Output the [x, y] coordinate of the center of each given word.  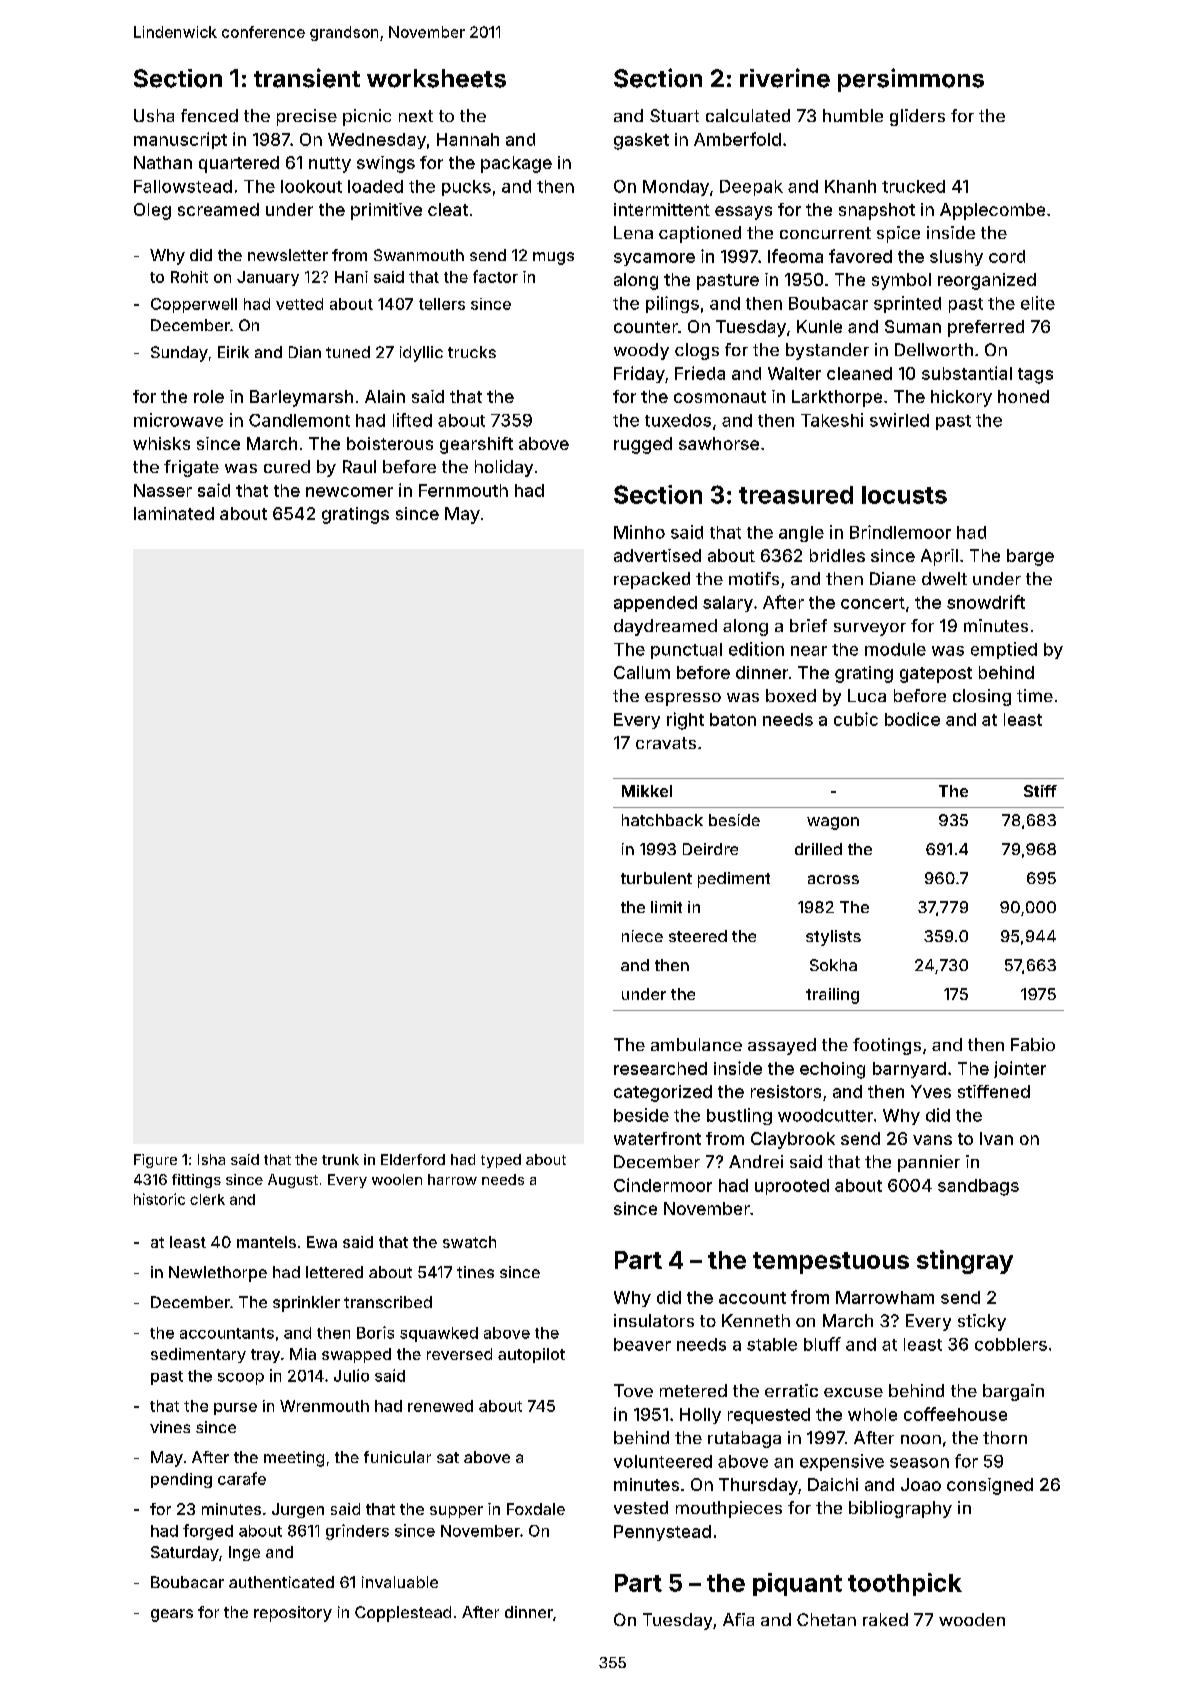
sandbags [978, 1187]
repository [293, 1614]
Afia [738, 1619]
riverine [785, 78]
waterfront [657, 1138]
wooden [972, 1619]
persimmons [911, 80]
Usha [154, 115]
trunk [340, 1159]
